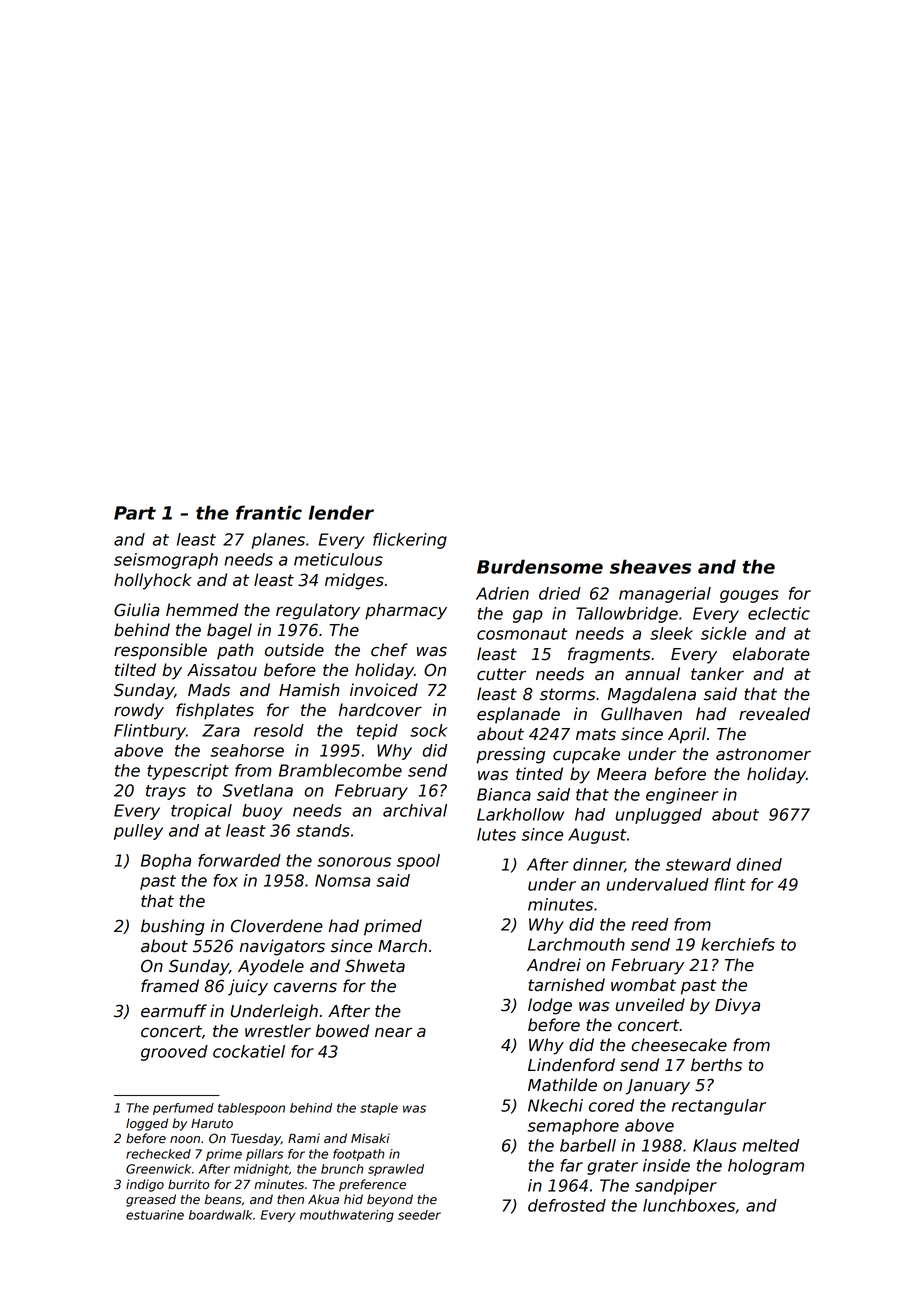 The image size is (924, 1308). What do you see at coordinates (269, 512) in the image?
I see `frantic` at bounding box center [269, 512].
